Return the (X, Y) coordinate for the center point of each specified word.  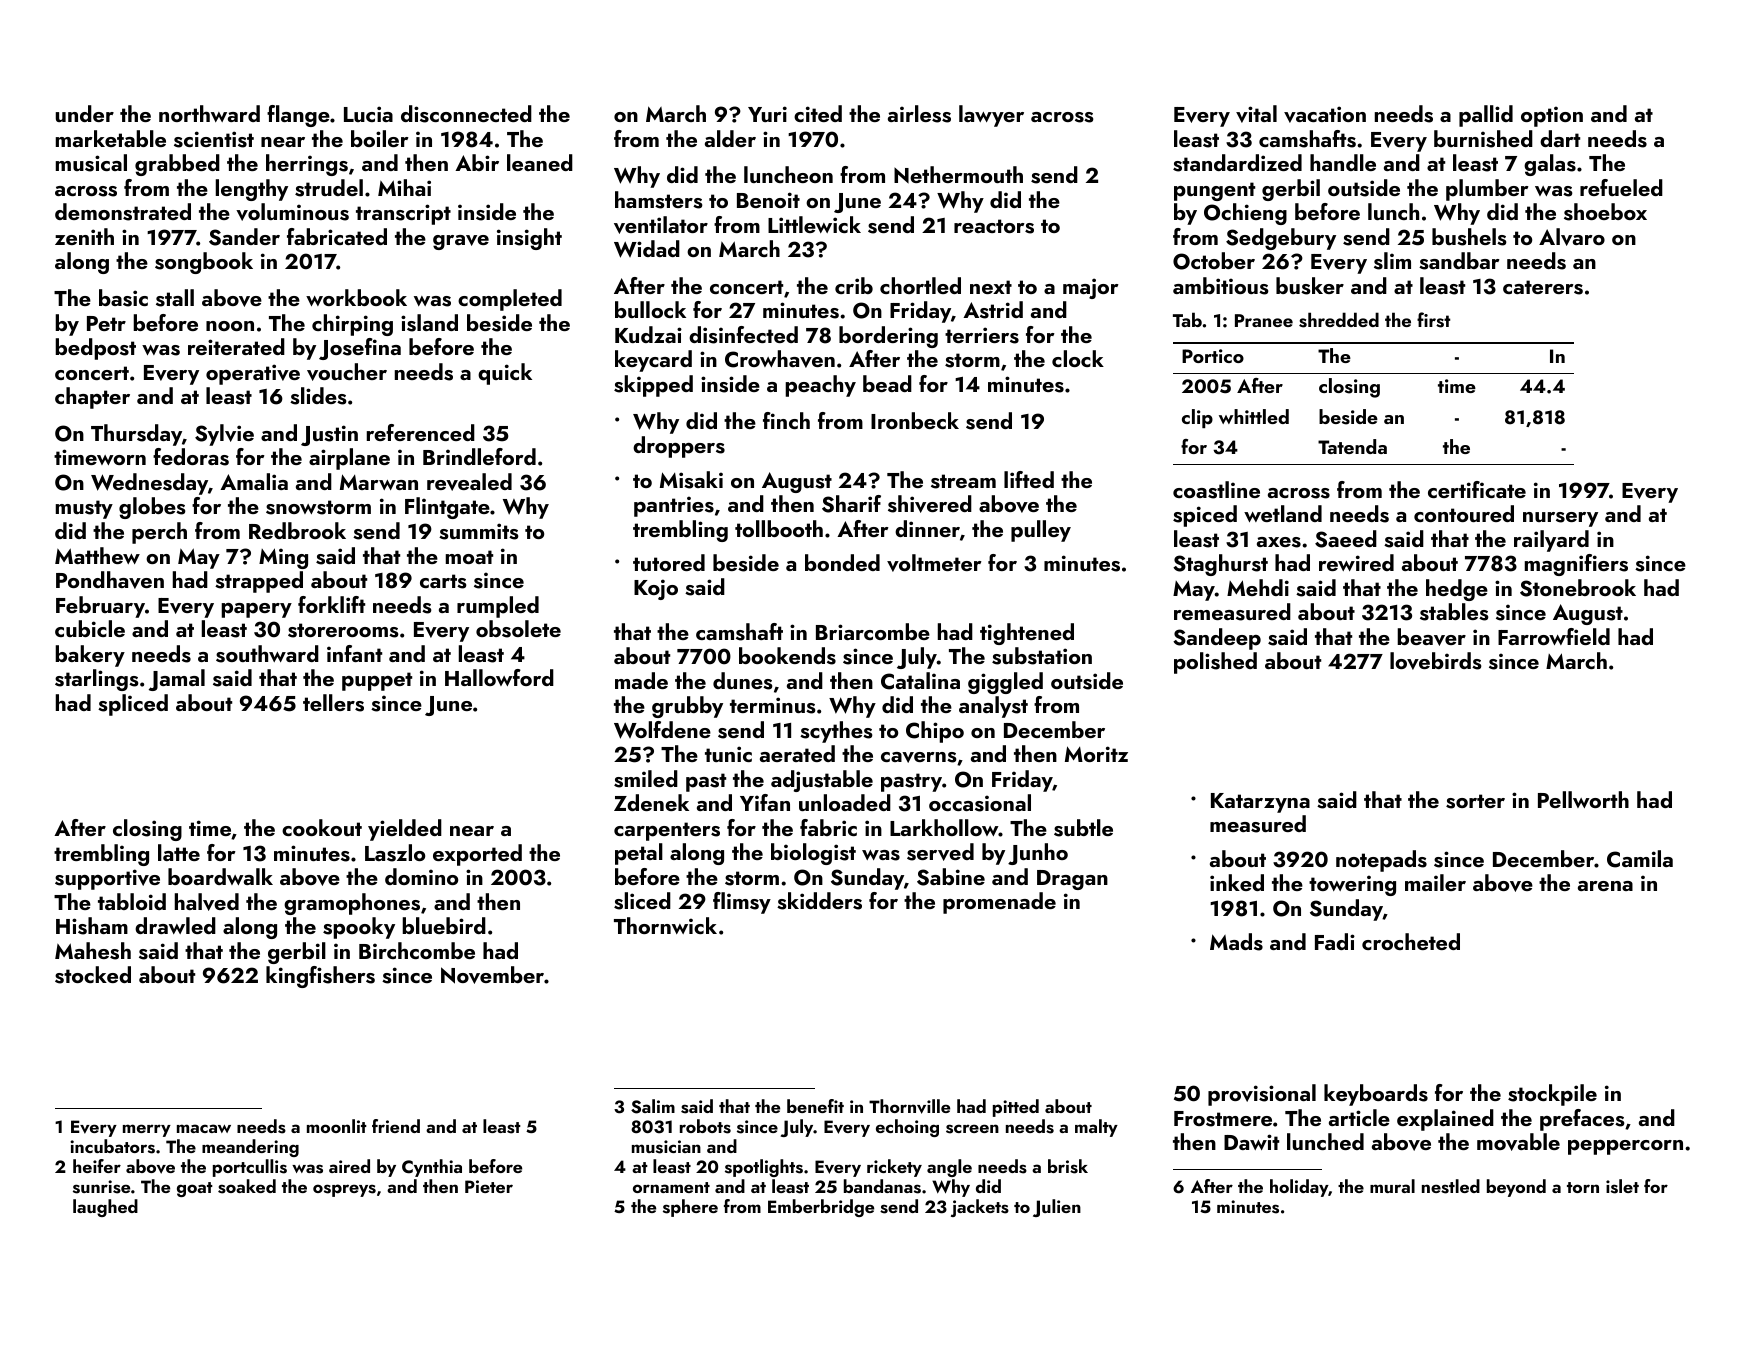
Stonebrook (1578, 588)
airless (919, 114)
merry (147, 1130)
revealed (469, 482)
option (1552, 116)
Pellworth (1583, 799)
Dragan (1072, 880)
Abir (477, 162)
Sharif (851, 504)
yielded (405, 830)
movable (1518, 1142)
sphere (690, 1208)
